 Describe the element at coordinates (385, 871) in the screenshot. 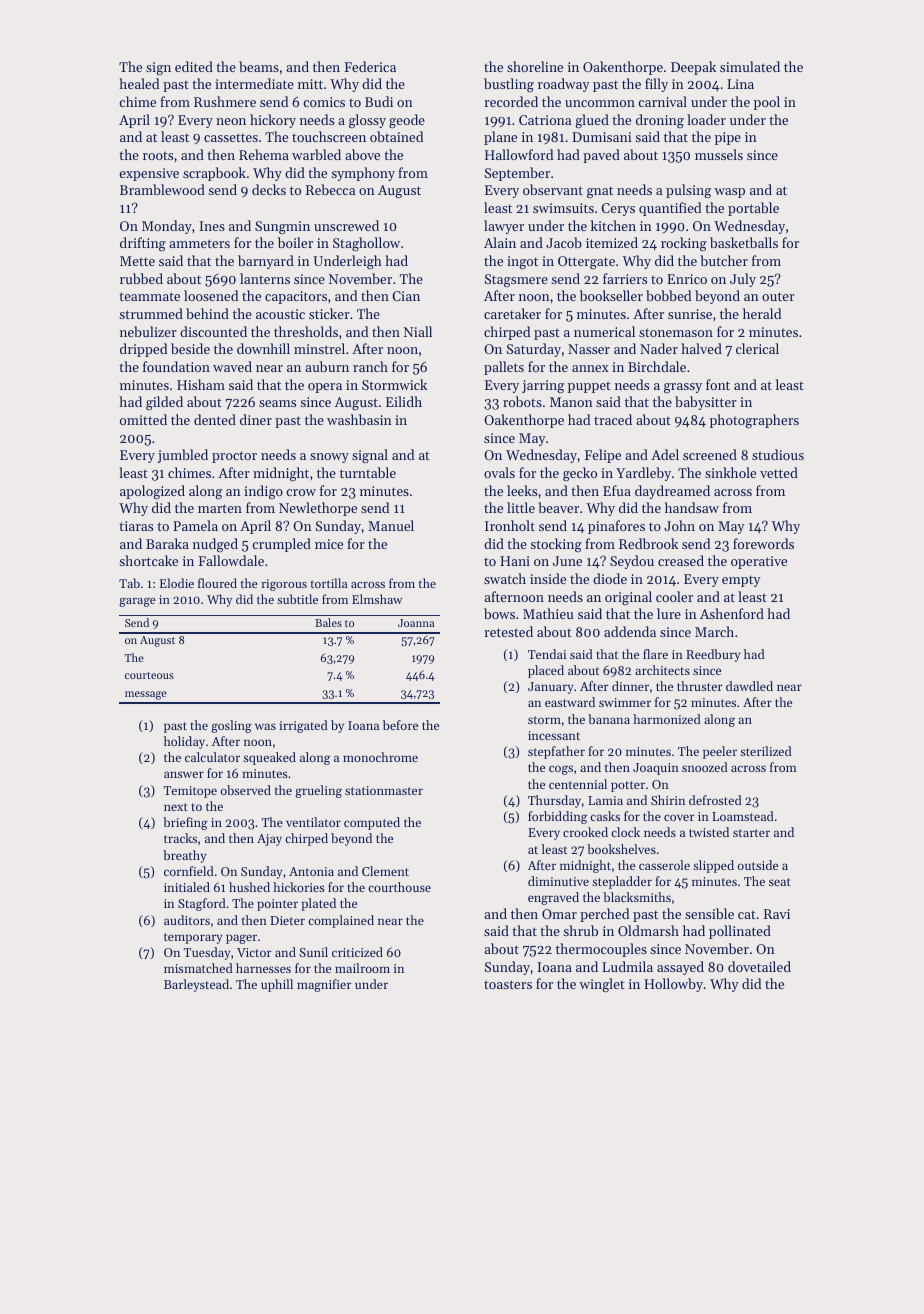

I see `Clement` at that location.
